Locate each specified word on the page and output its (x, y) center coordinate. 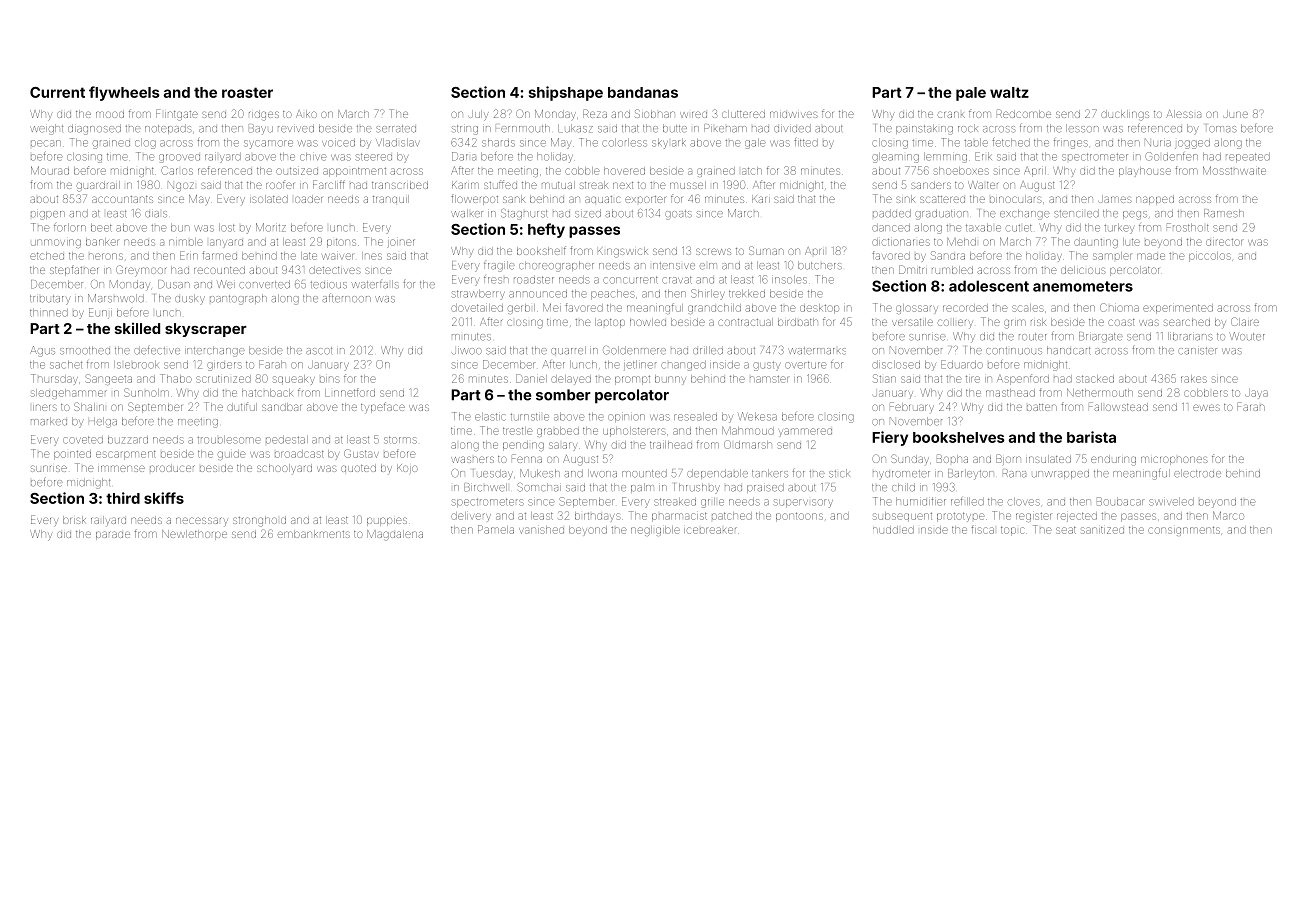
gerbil (521, 309)
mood (110, 114)
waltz (1009, 92)
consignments (1184, 531)
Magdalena (395, 535)
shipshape (566, 93)
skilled (137, 328)
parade (113, 535)
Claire (1245, 321)
